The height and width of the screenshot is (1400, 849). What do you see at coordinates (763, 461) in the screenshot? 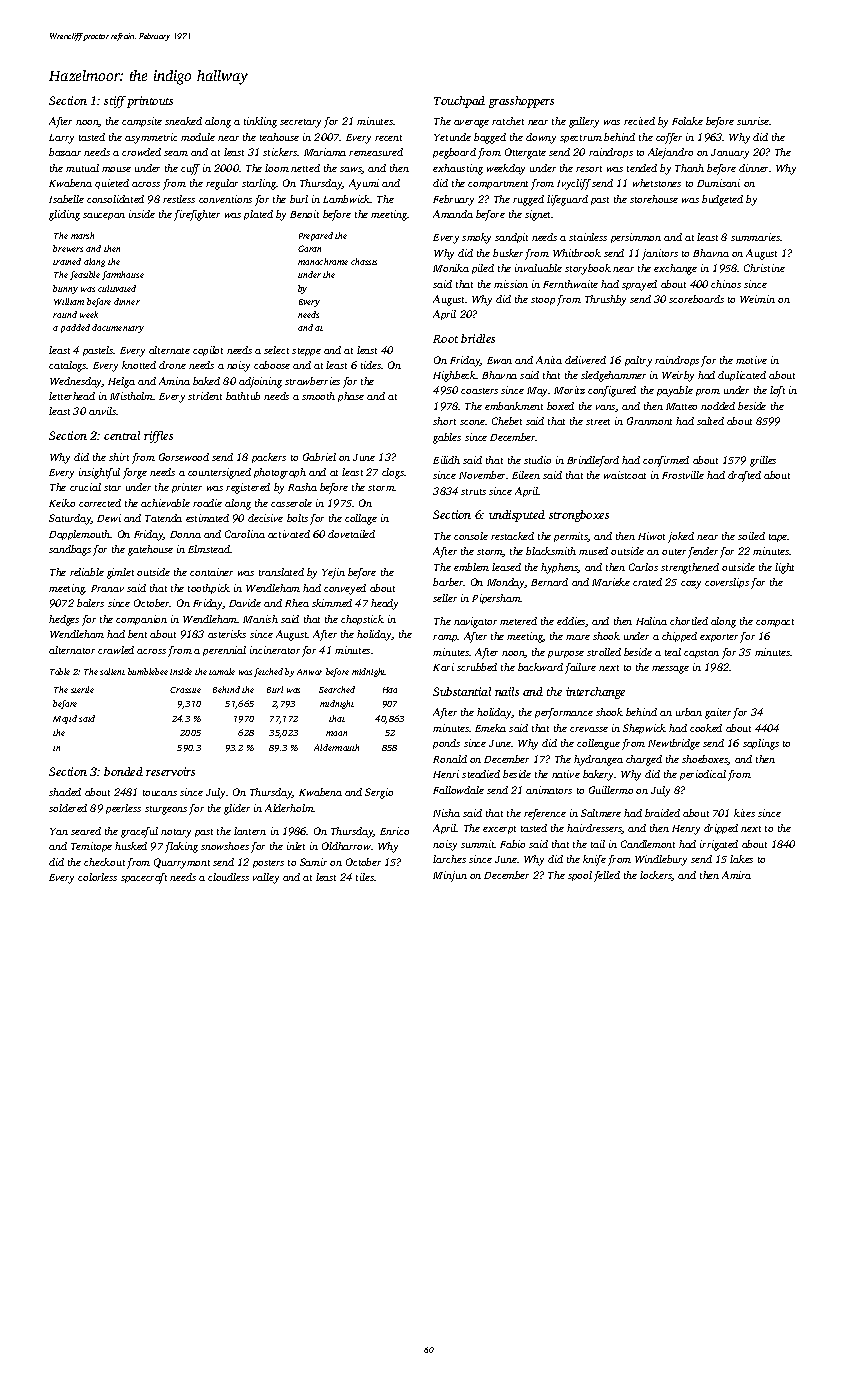
I see `grilles` at bounding box center [763, 461].
